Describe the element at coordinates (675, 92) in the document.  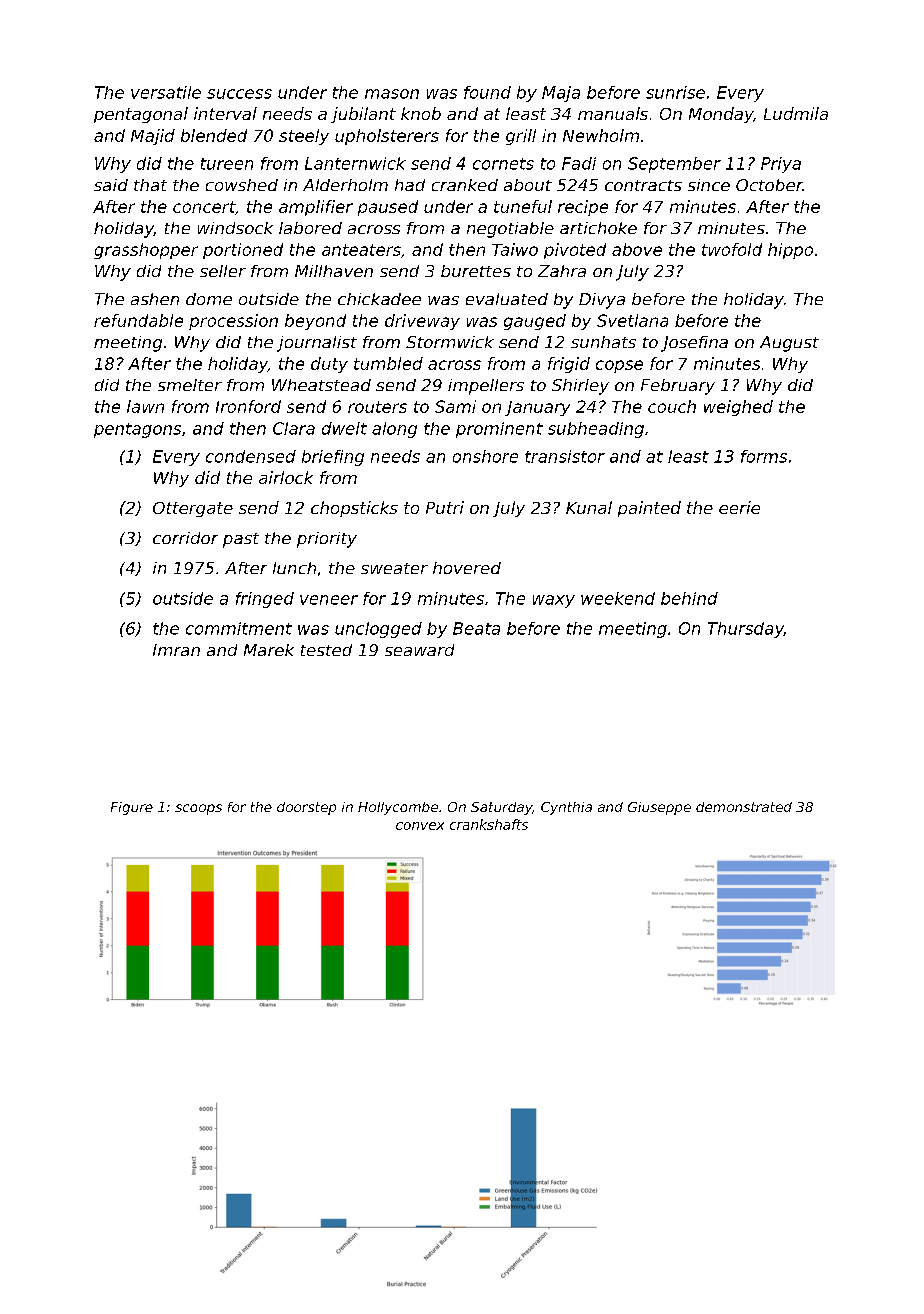
I see `sunrise` at that location.
